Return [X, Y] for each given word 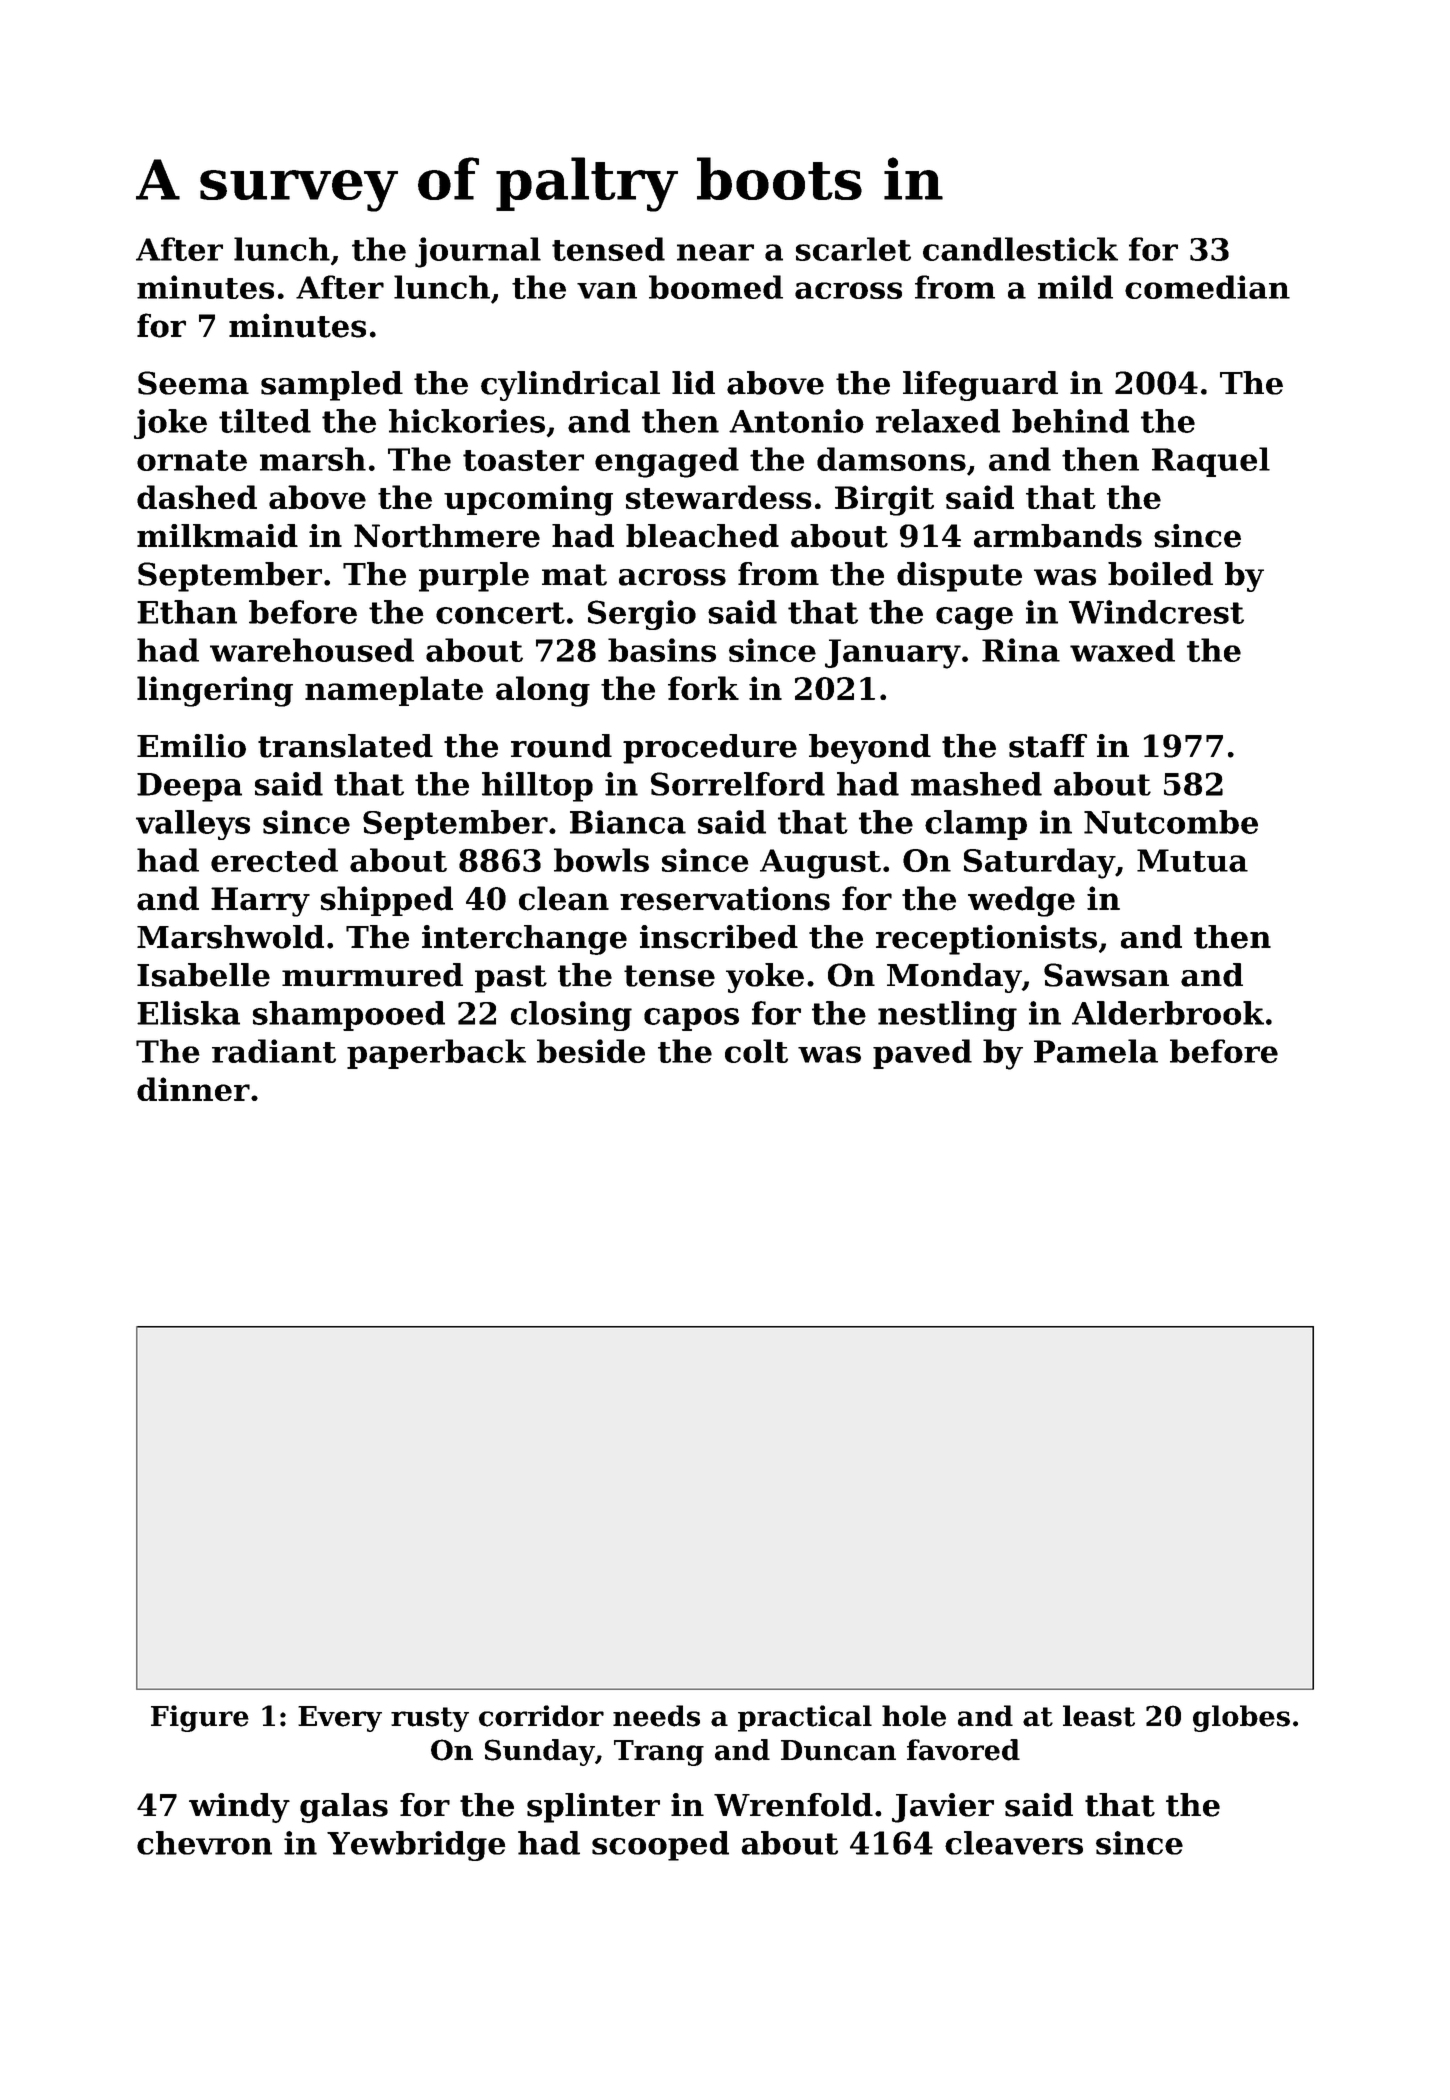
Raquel [1211, 462]
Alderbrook [1168, 1013]
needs [656, 1716]
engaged [667, 462]
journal [478, 252]
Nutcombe [1171, 822]
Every [340, 1719]
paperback [436, 1054]
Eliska [188, 1013]
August [820, 864]
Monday [954, 978]
